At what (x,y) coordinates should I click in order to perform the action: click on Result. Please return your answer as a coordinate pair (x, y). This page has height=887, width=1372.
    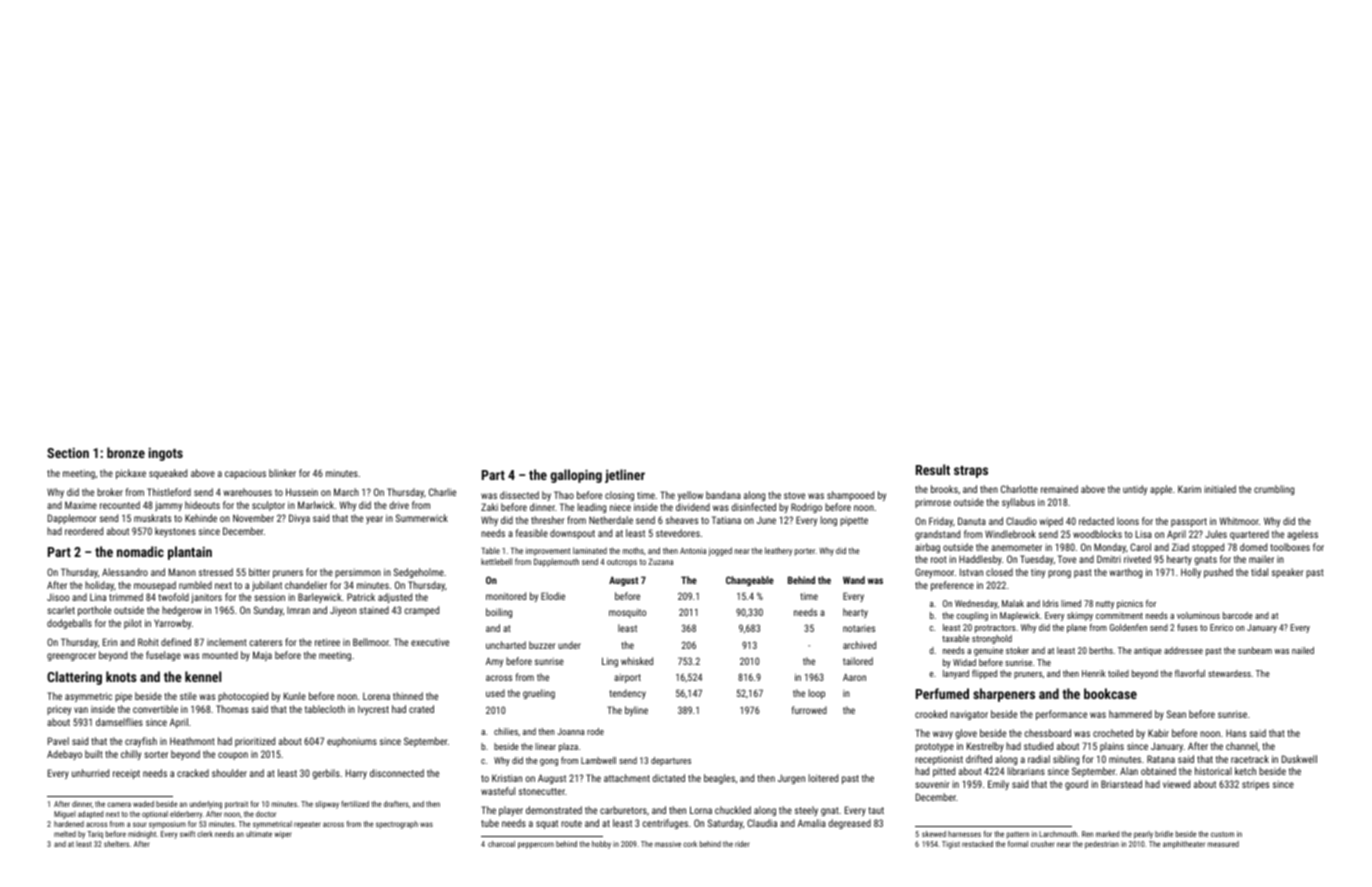
    Looking at the image, I should click on (933, 469).
